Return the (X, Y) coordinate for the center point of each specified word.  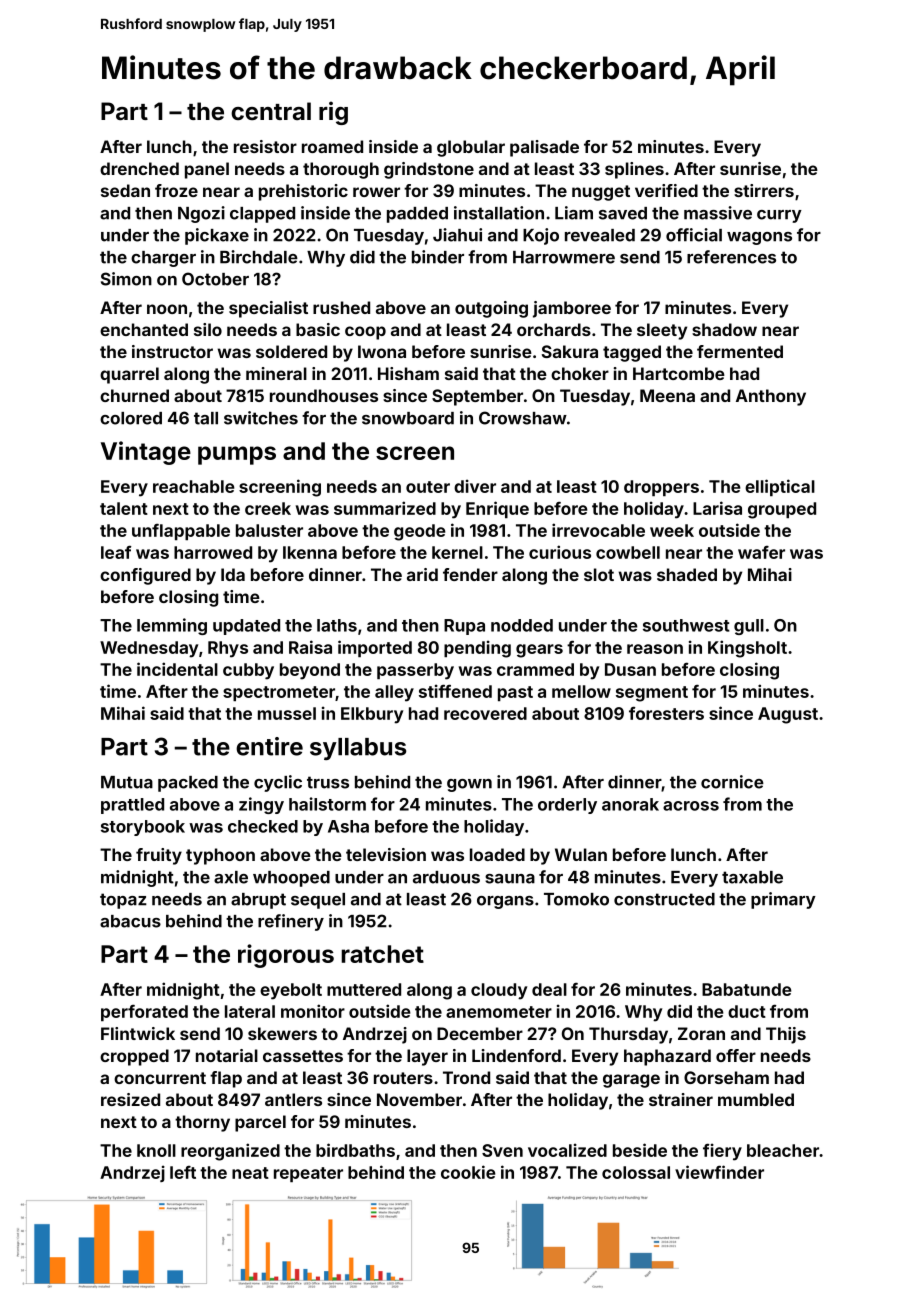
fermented (740, 351)
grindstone (429, 170)
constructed (664, 899)
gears (539, 651)
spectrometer (279, 693)
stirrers (764, 190)
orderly (567, 806)
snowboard (408, 418)
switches (261, 418)
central (271, 111)
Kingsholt (747, 649)
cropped (134, 1057)
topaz (123, 901)
